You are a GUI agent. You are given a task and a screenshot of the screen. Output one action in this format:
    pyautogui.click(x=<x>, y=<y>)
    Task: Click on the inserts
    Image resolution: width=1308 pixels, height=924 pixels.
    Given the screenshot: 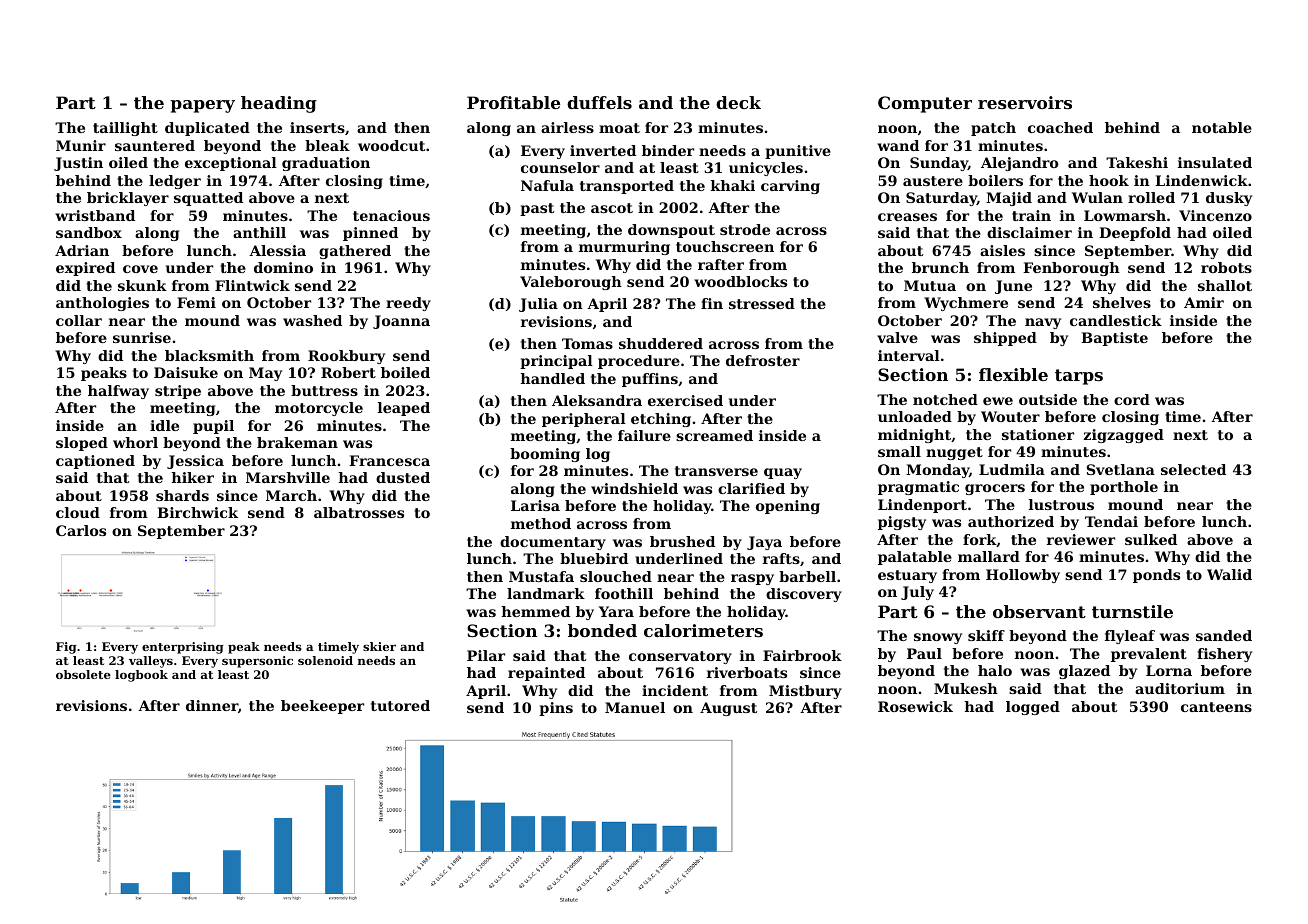 What is the action you would take?
    pyautogui.click(x=317, y=127)
